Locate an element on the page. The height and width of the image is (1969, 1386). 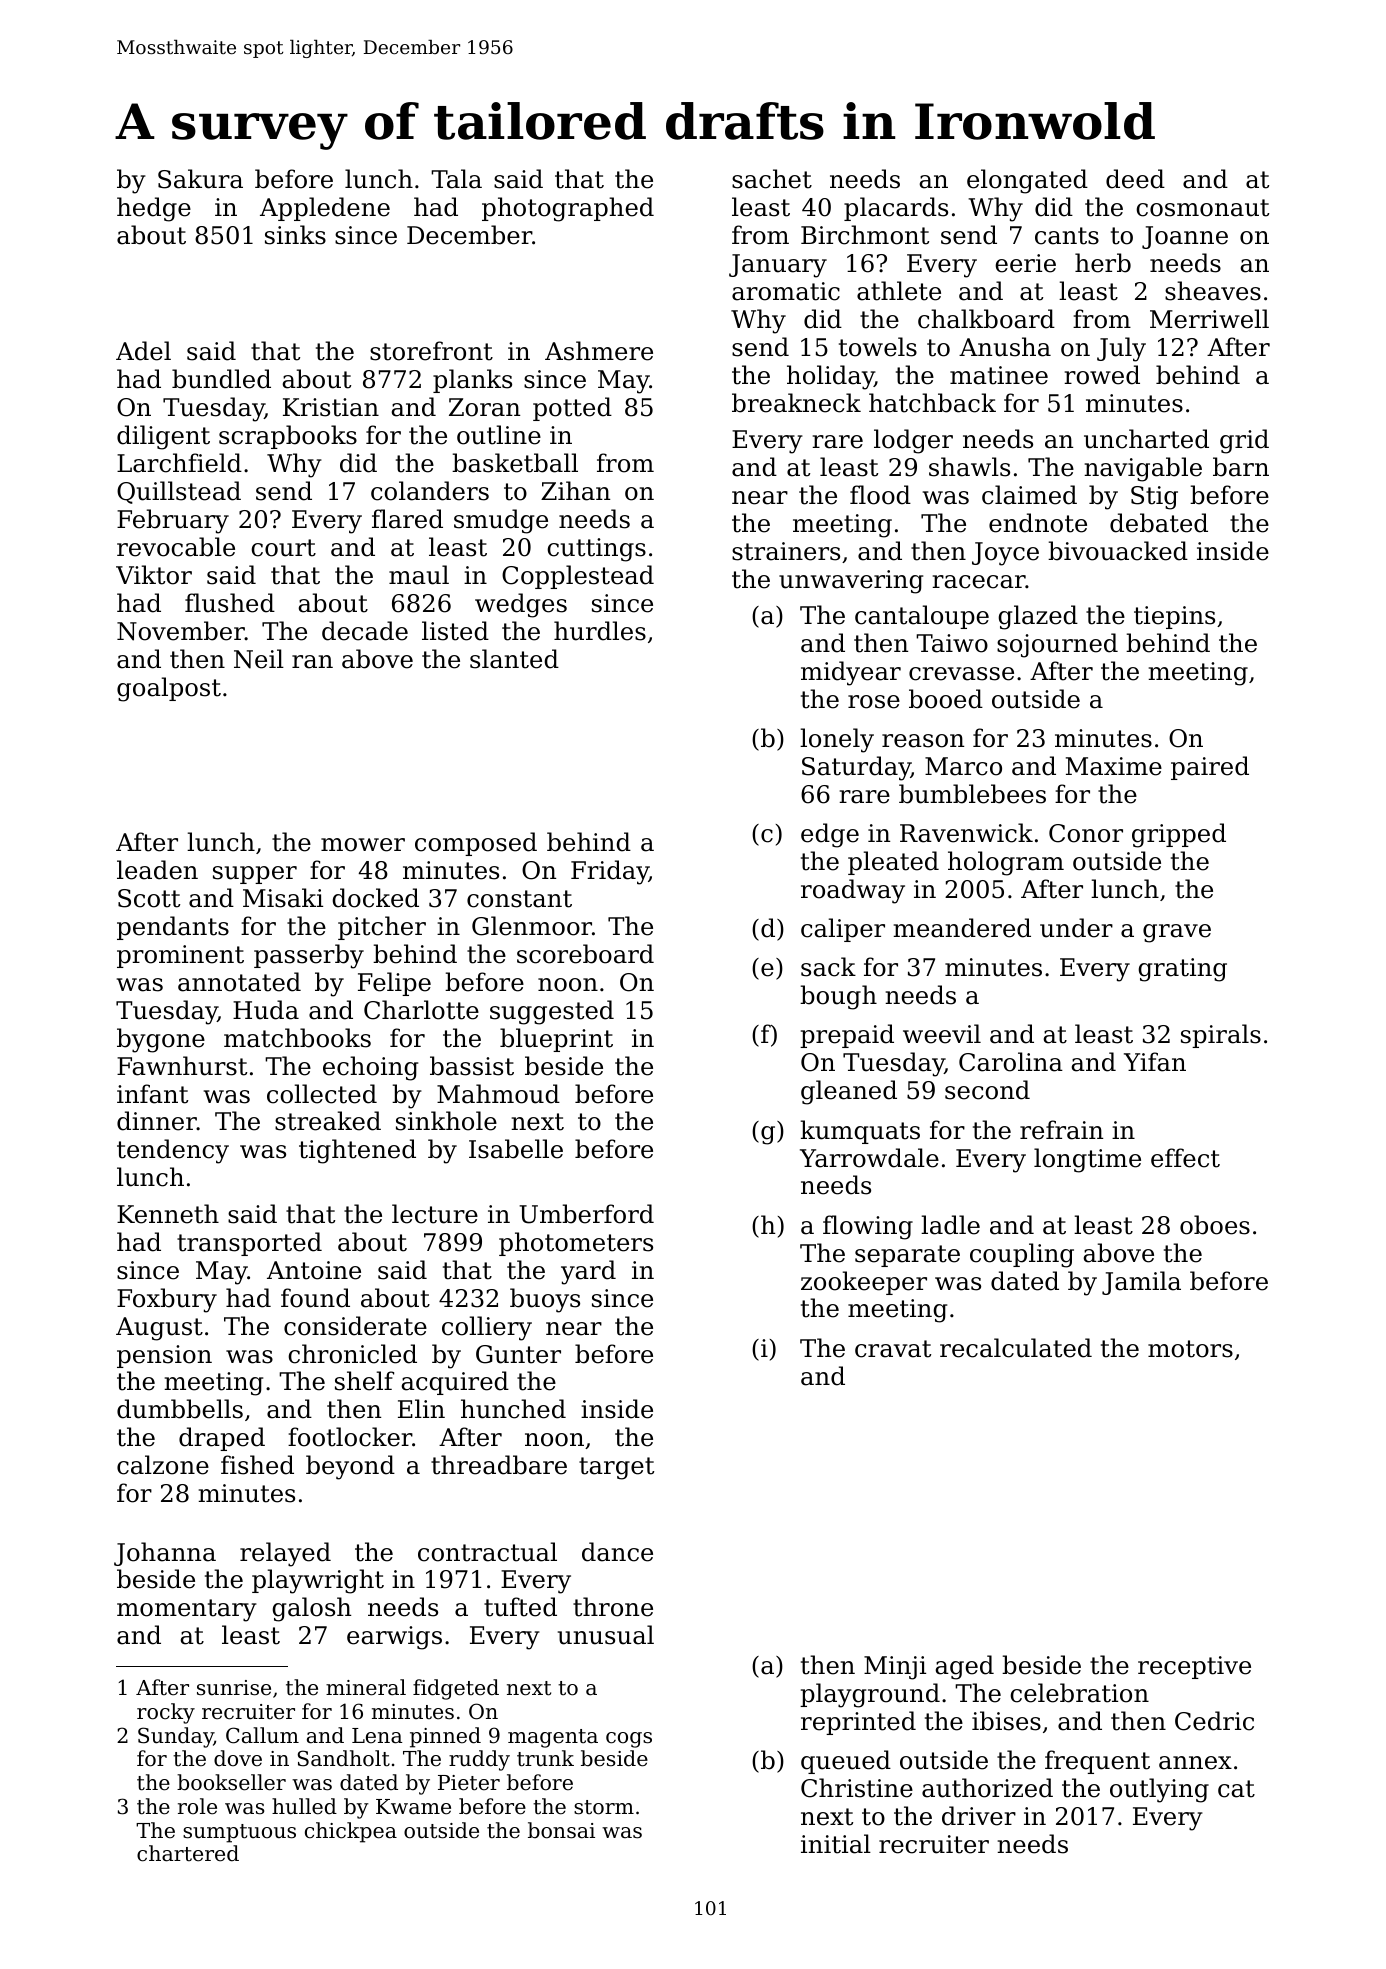
sachet is located at coordinates (772, 179).
